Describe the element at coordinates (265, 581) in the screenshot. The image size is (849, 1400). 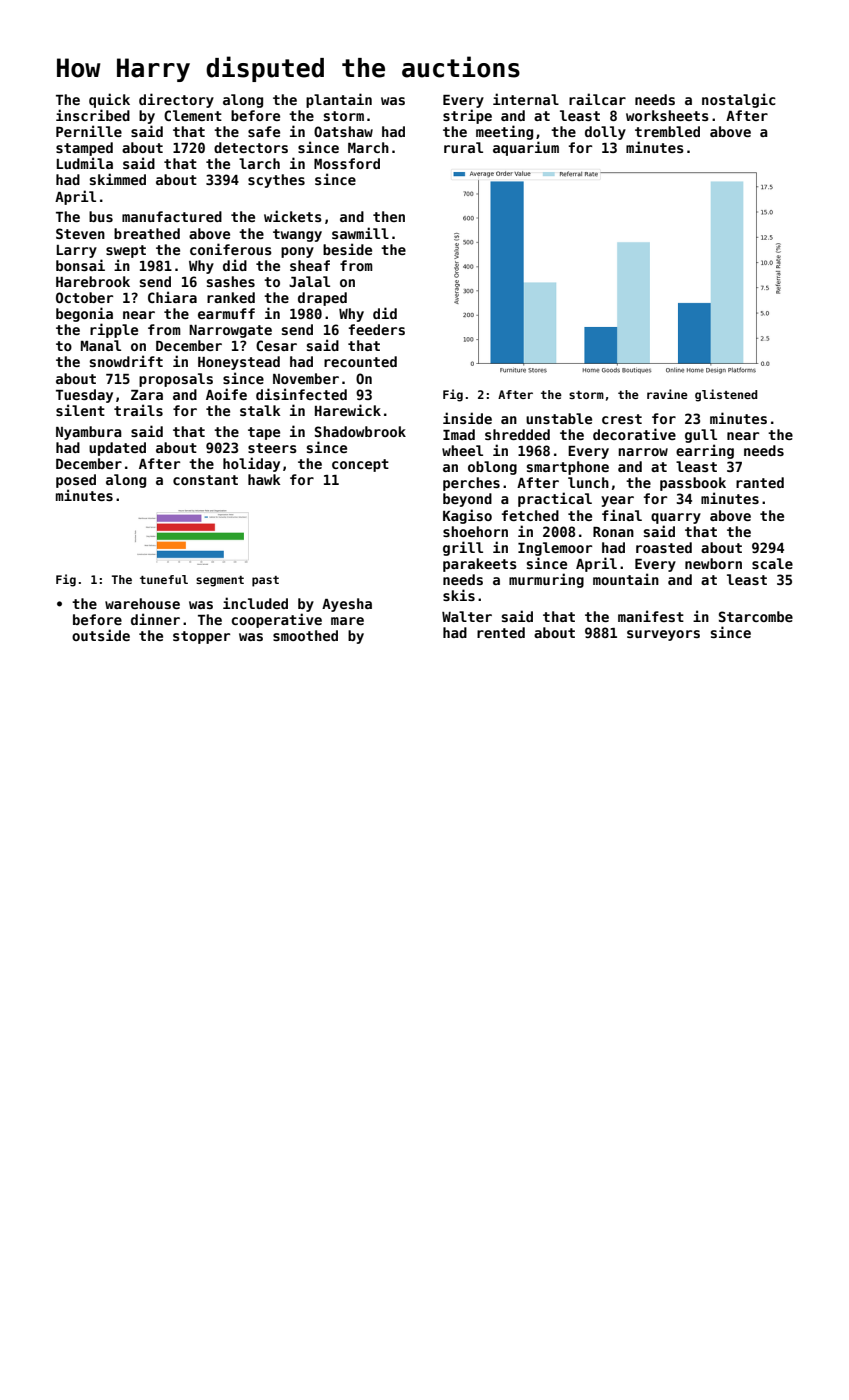
I see `past` at that location.
